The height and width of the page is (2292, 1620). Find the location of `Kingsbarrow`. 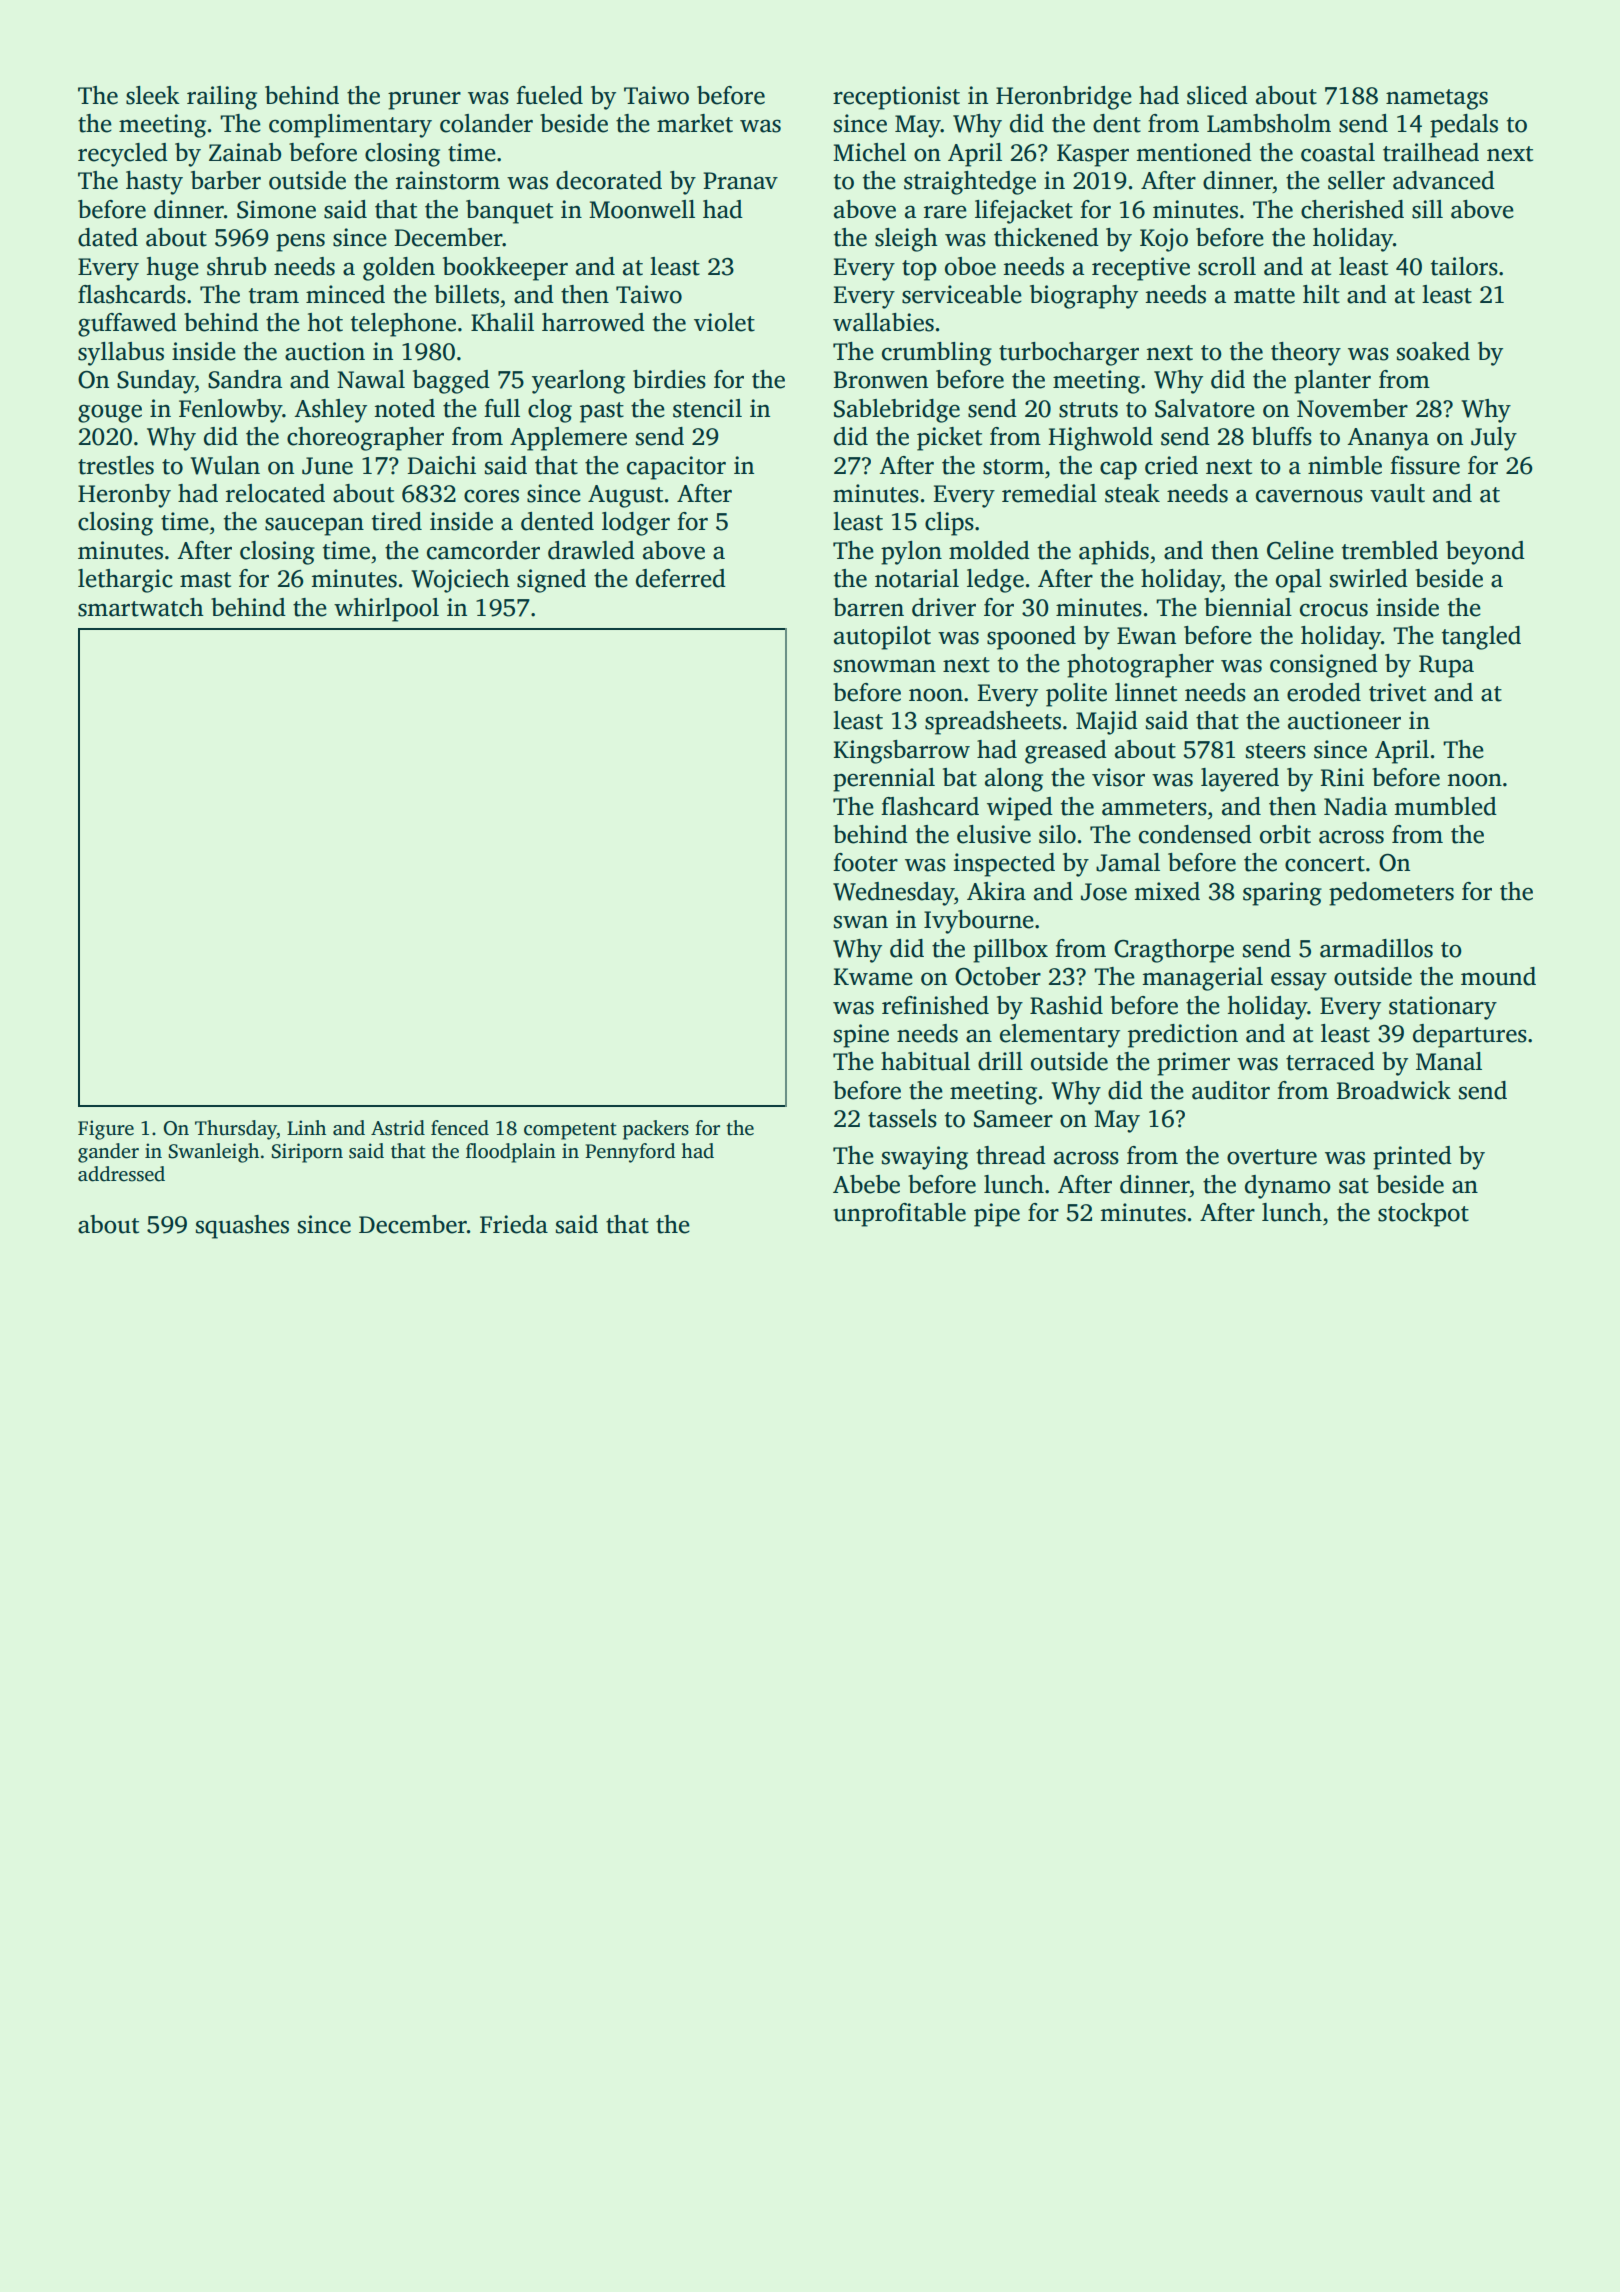

Kingsbarrow is located at coordinates (902, 752).
